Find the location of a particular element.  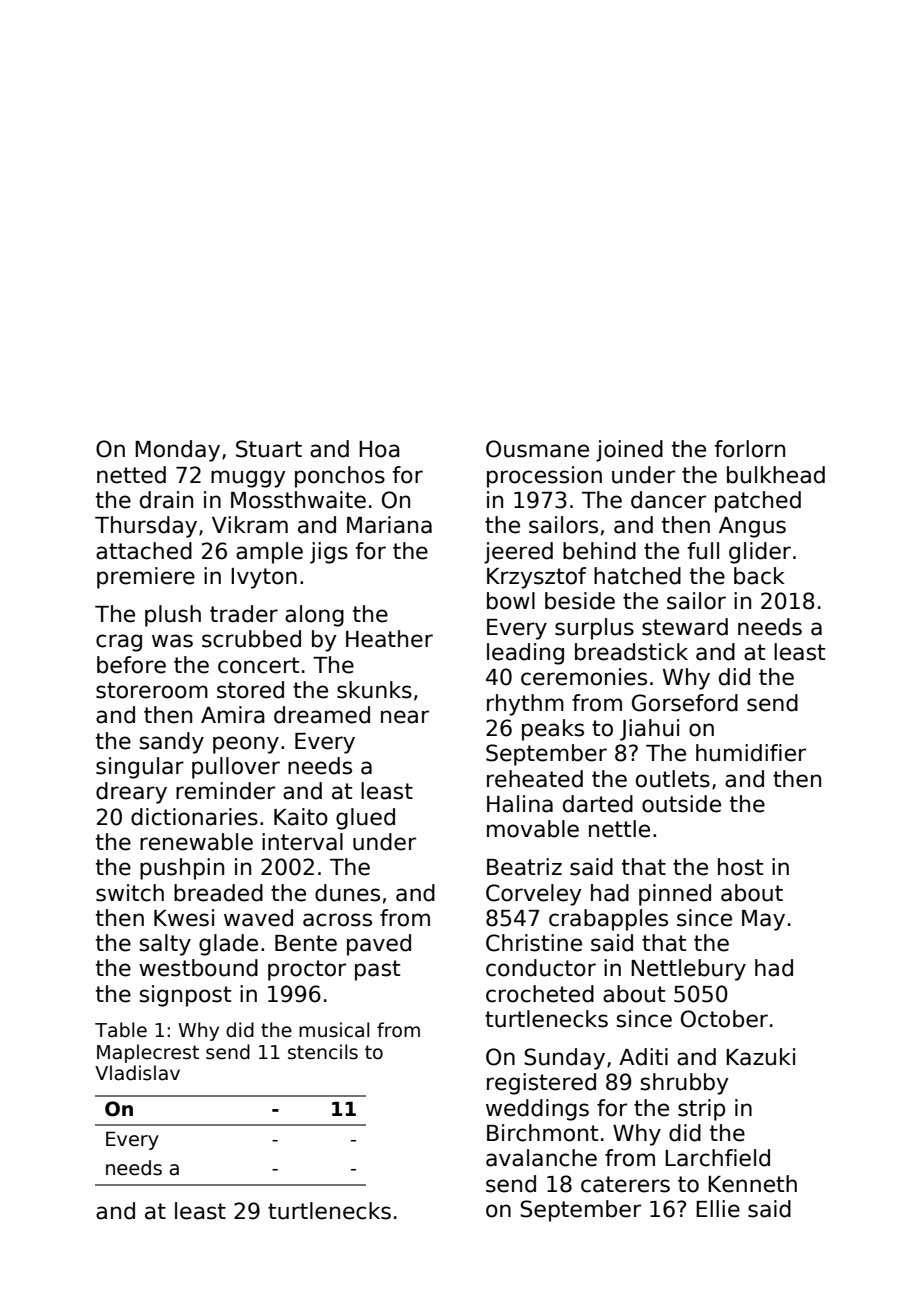

forlorn is located at coordinates (749, 449).
